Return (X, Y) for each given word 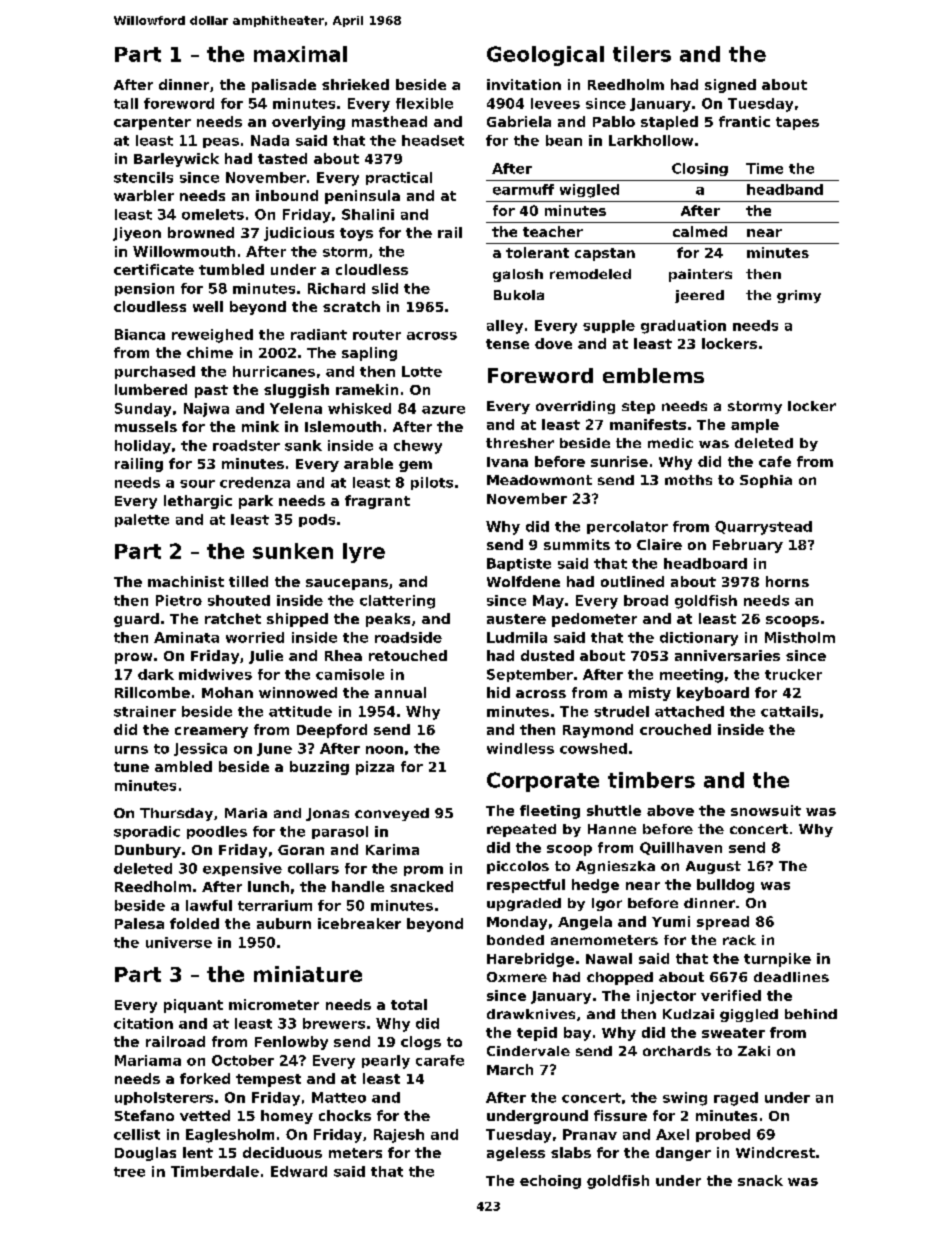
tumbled (231, 269)
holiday (143, 447)
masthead (389, 121)
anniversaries (727, 655)
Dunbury (148, 851)
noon (384, 750)
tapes (797, 123)
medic (670, 443)
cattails (789, 711)
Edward (299, 1171)
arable (368, 463)
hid (498, 692)
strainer (145, 711)
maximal (300, 54)
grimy (799, 296)
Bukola (519, 295)
